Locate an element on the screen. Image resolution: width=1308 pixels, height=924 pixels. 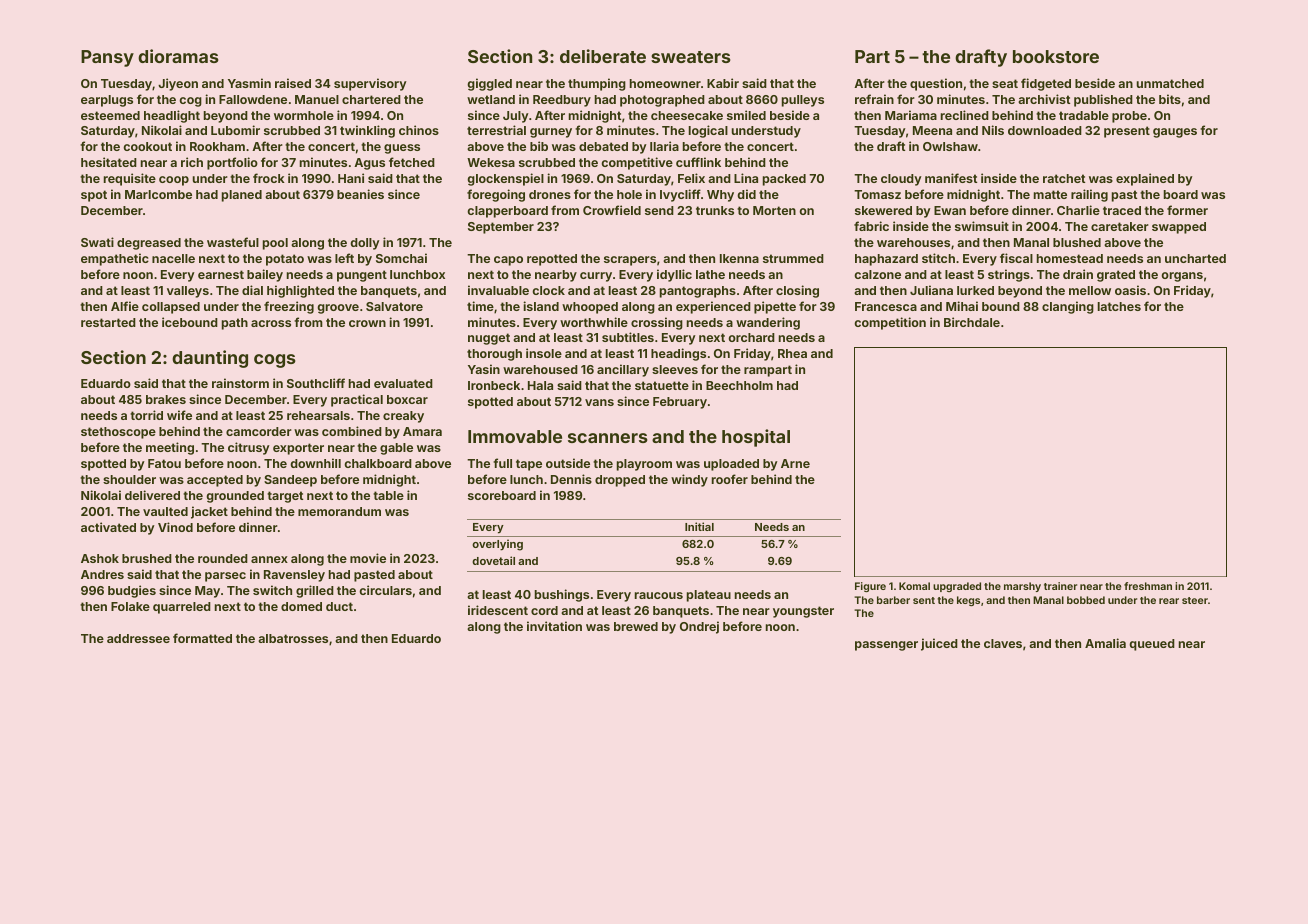
addressee is located at coordinates (138, 638).
